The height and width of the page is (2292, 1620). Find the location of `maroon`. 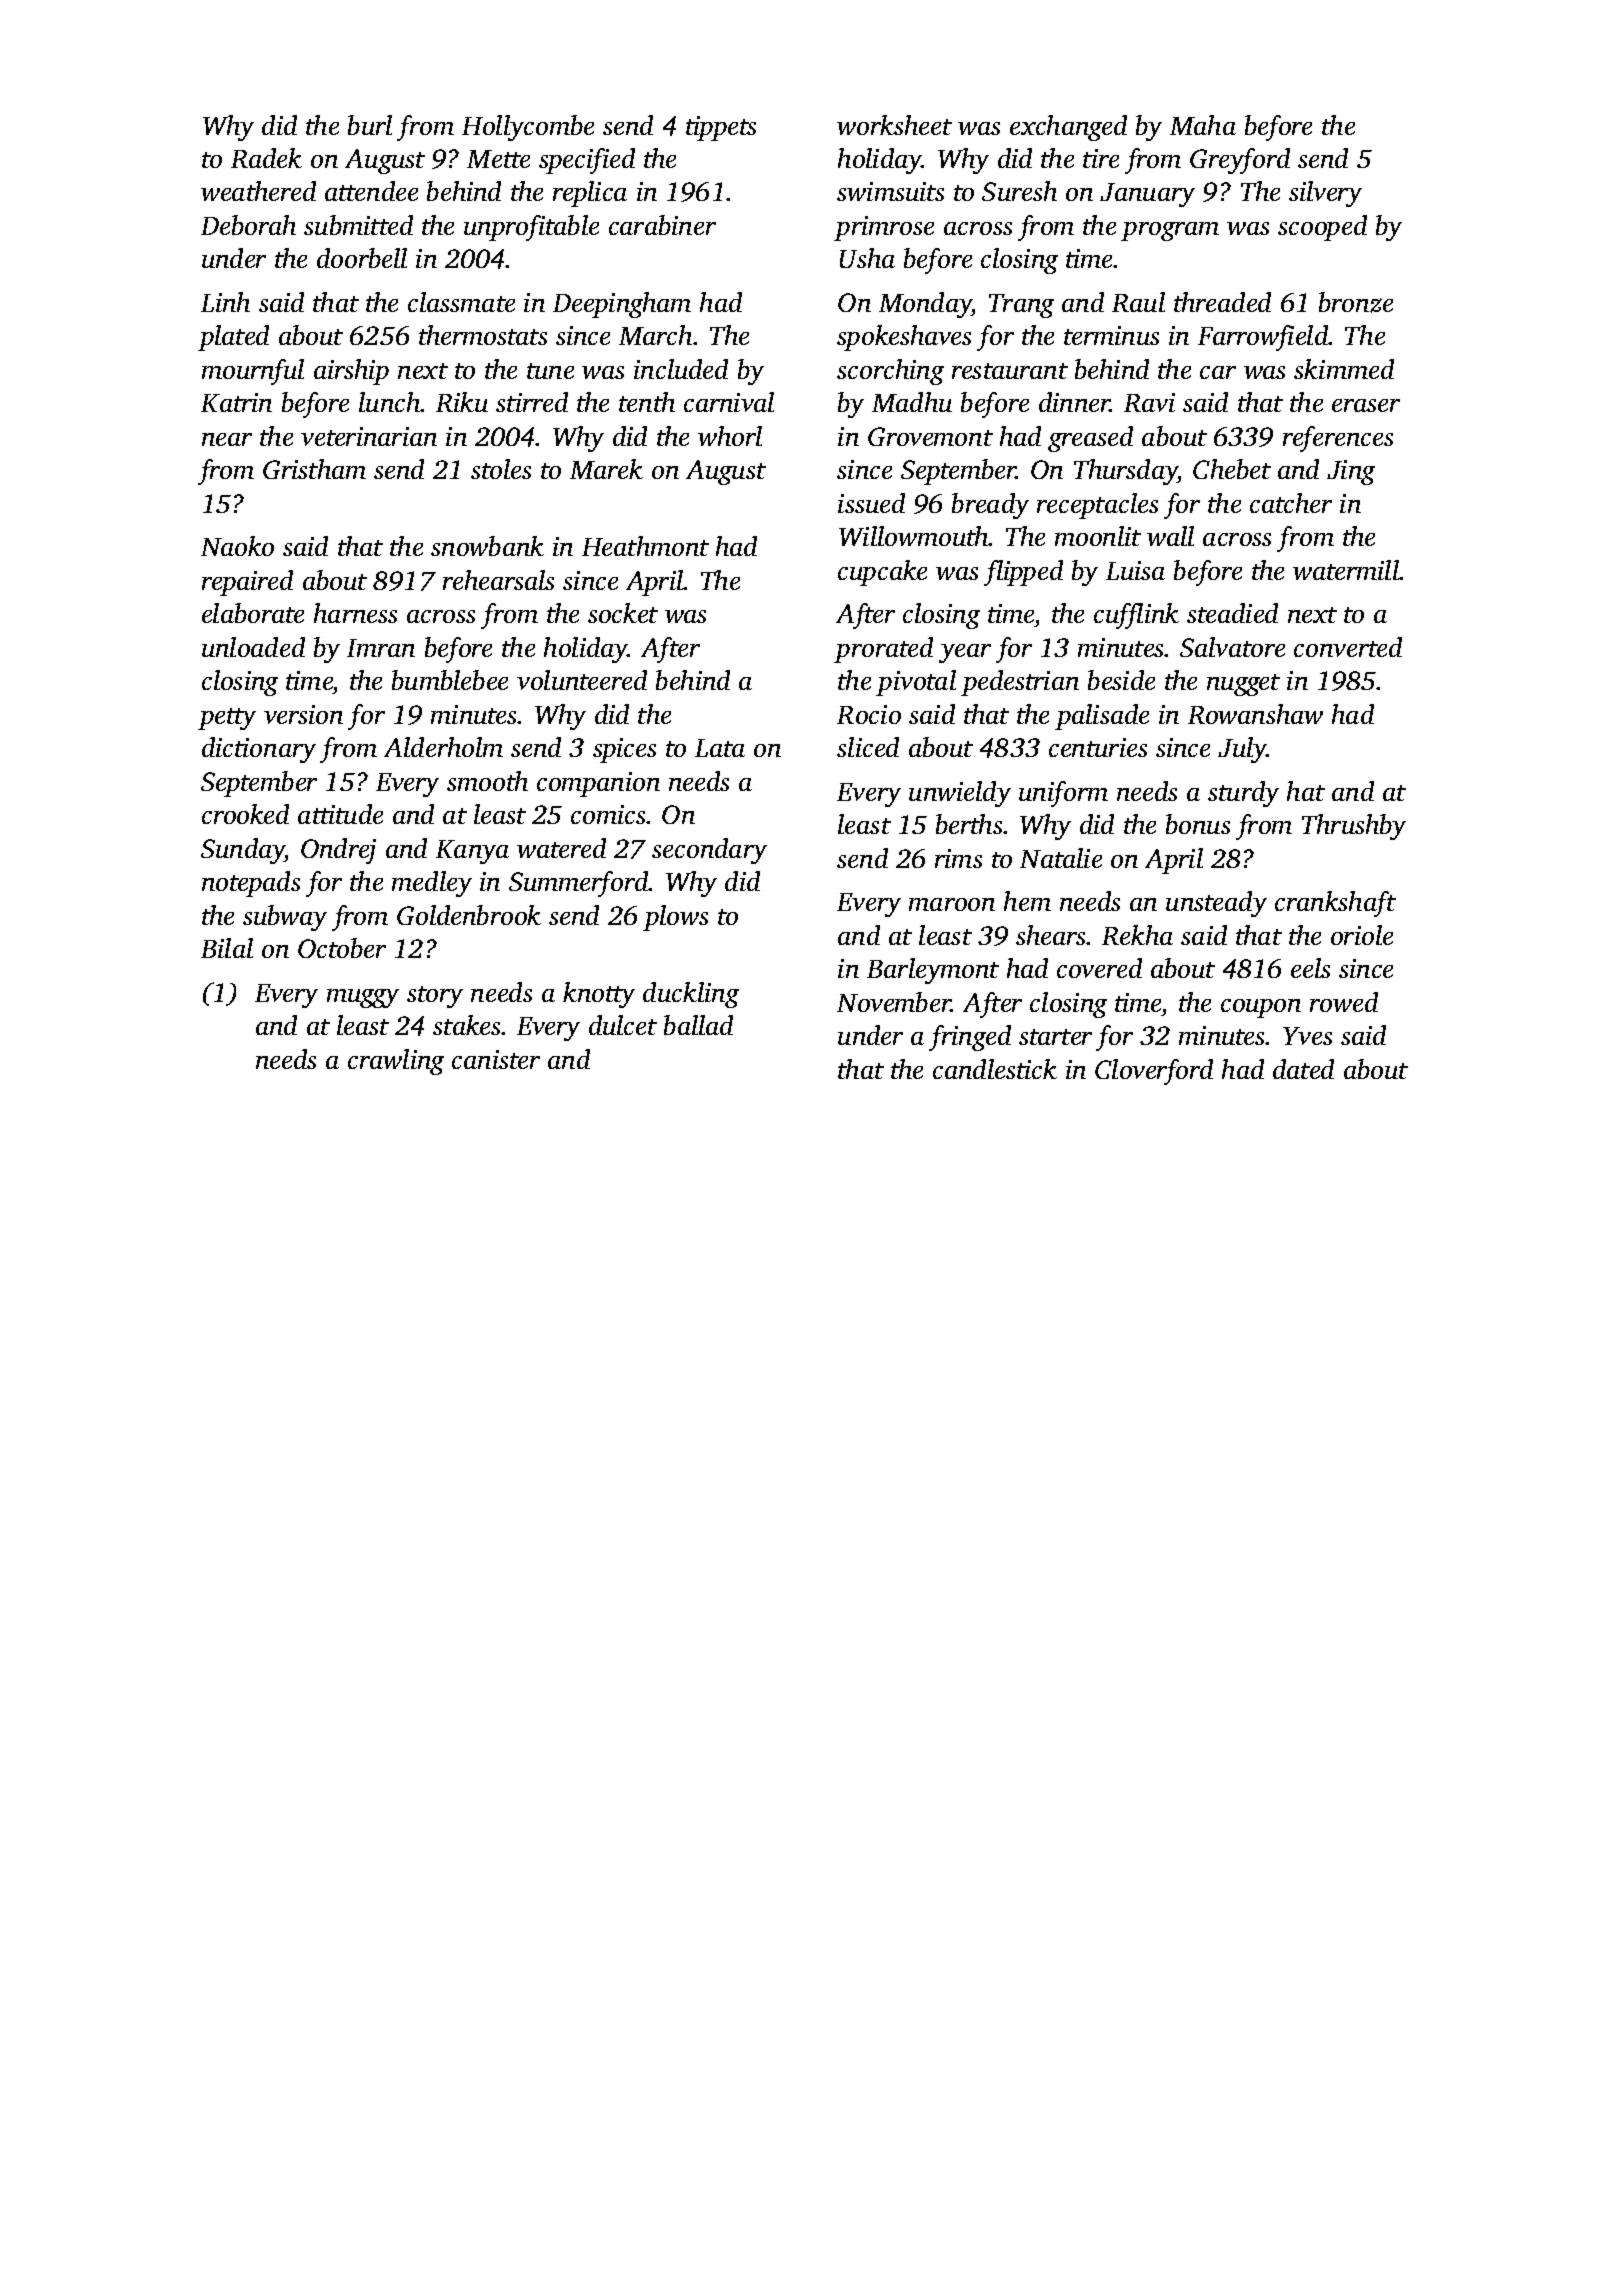

maroon is located at coordinates (952, 904).
